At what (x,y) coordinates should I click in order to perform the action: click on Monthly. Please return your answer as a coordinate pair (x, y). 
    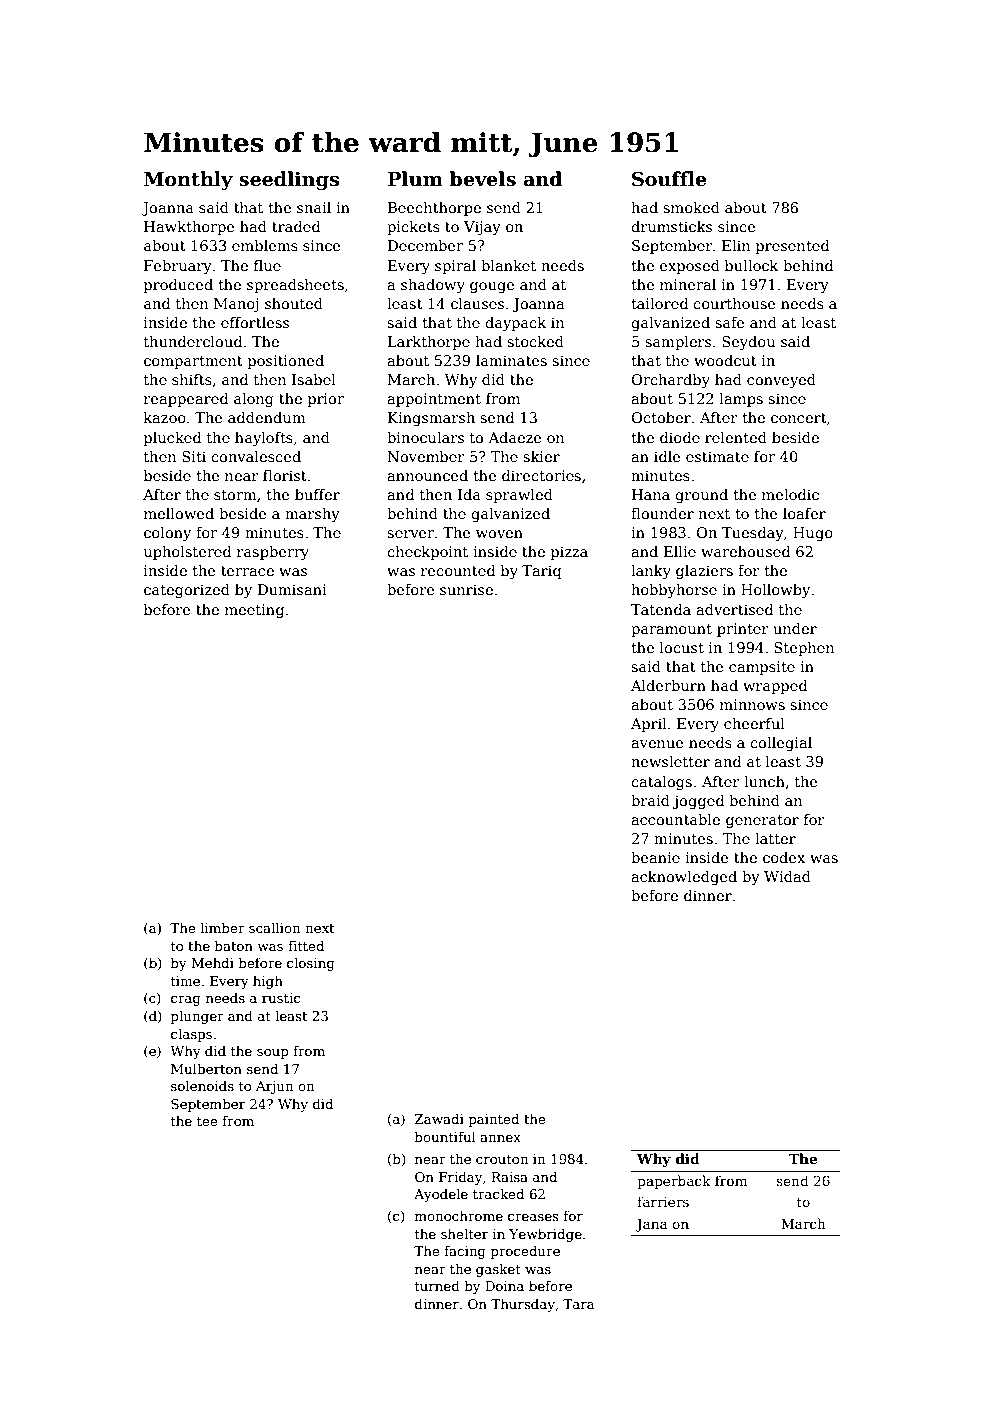
    Looking at the image, I should click on (188, 180).
